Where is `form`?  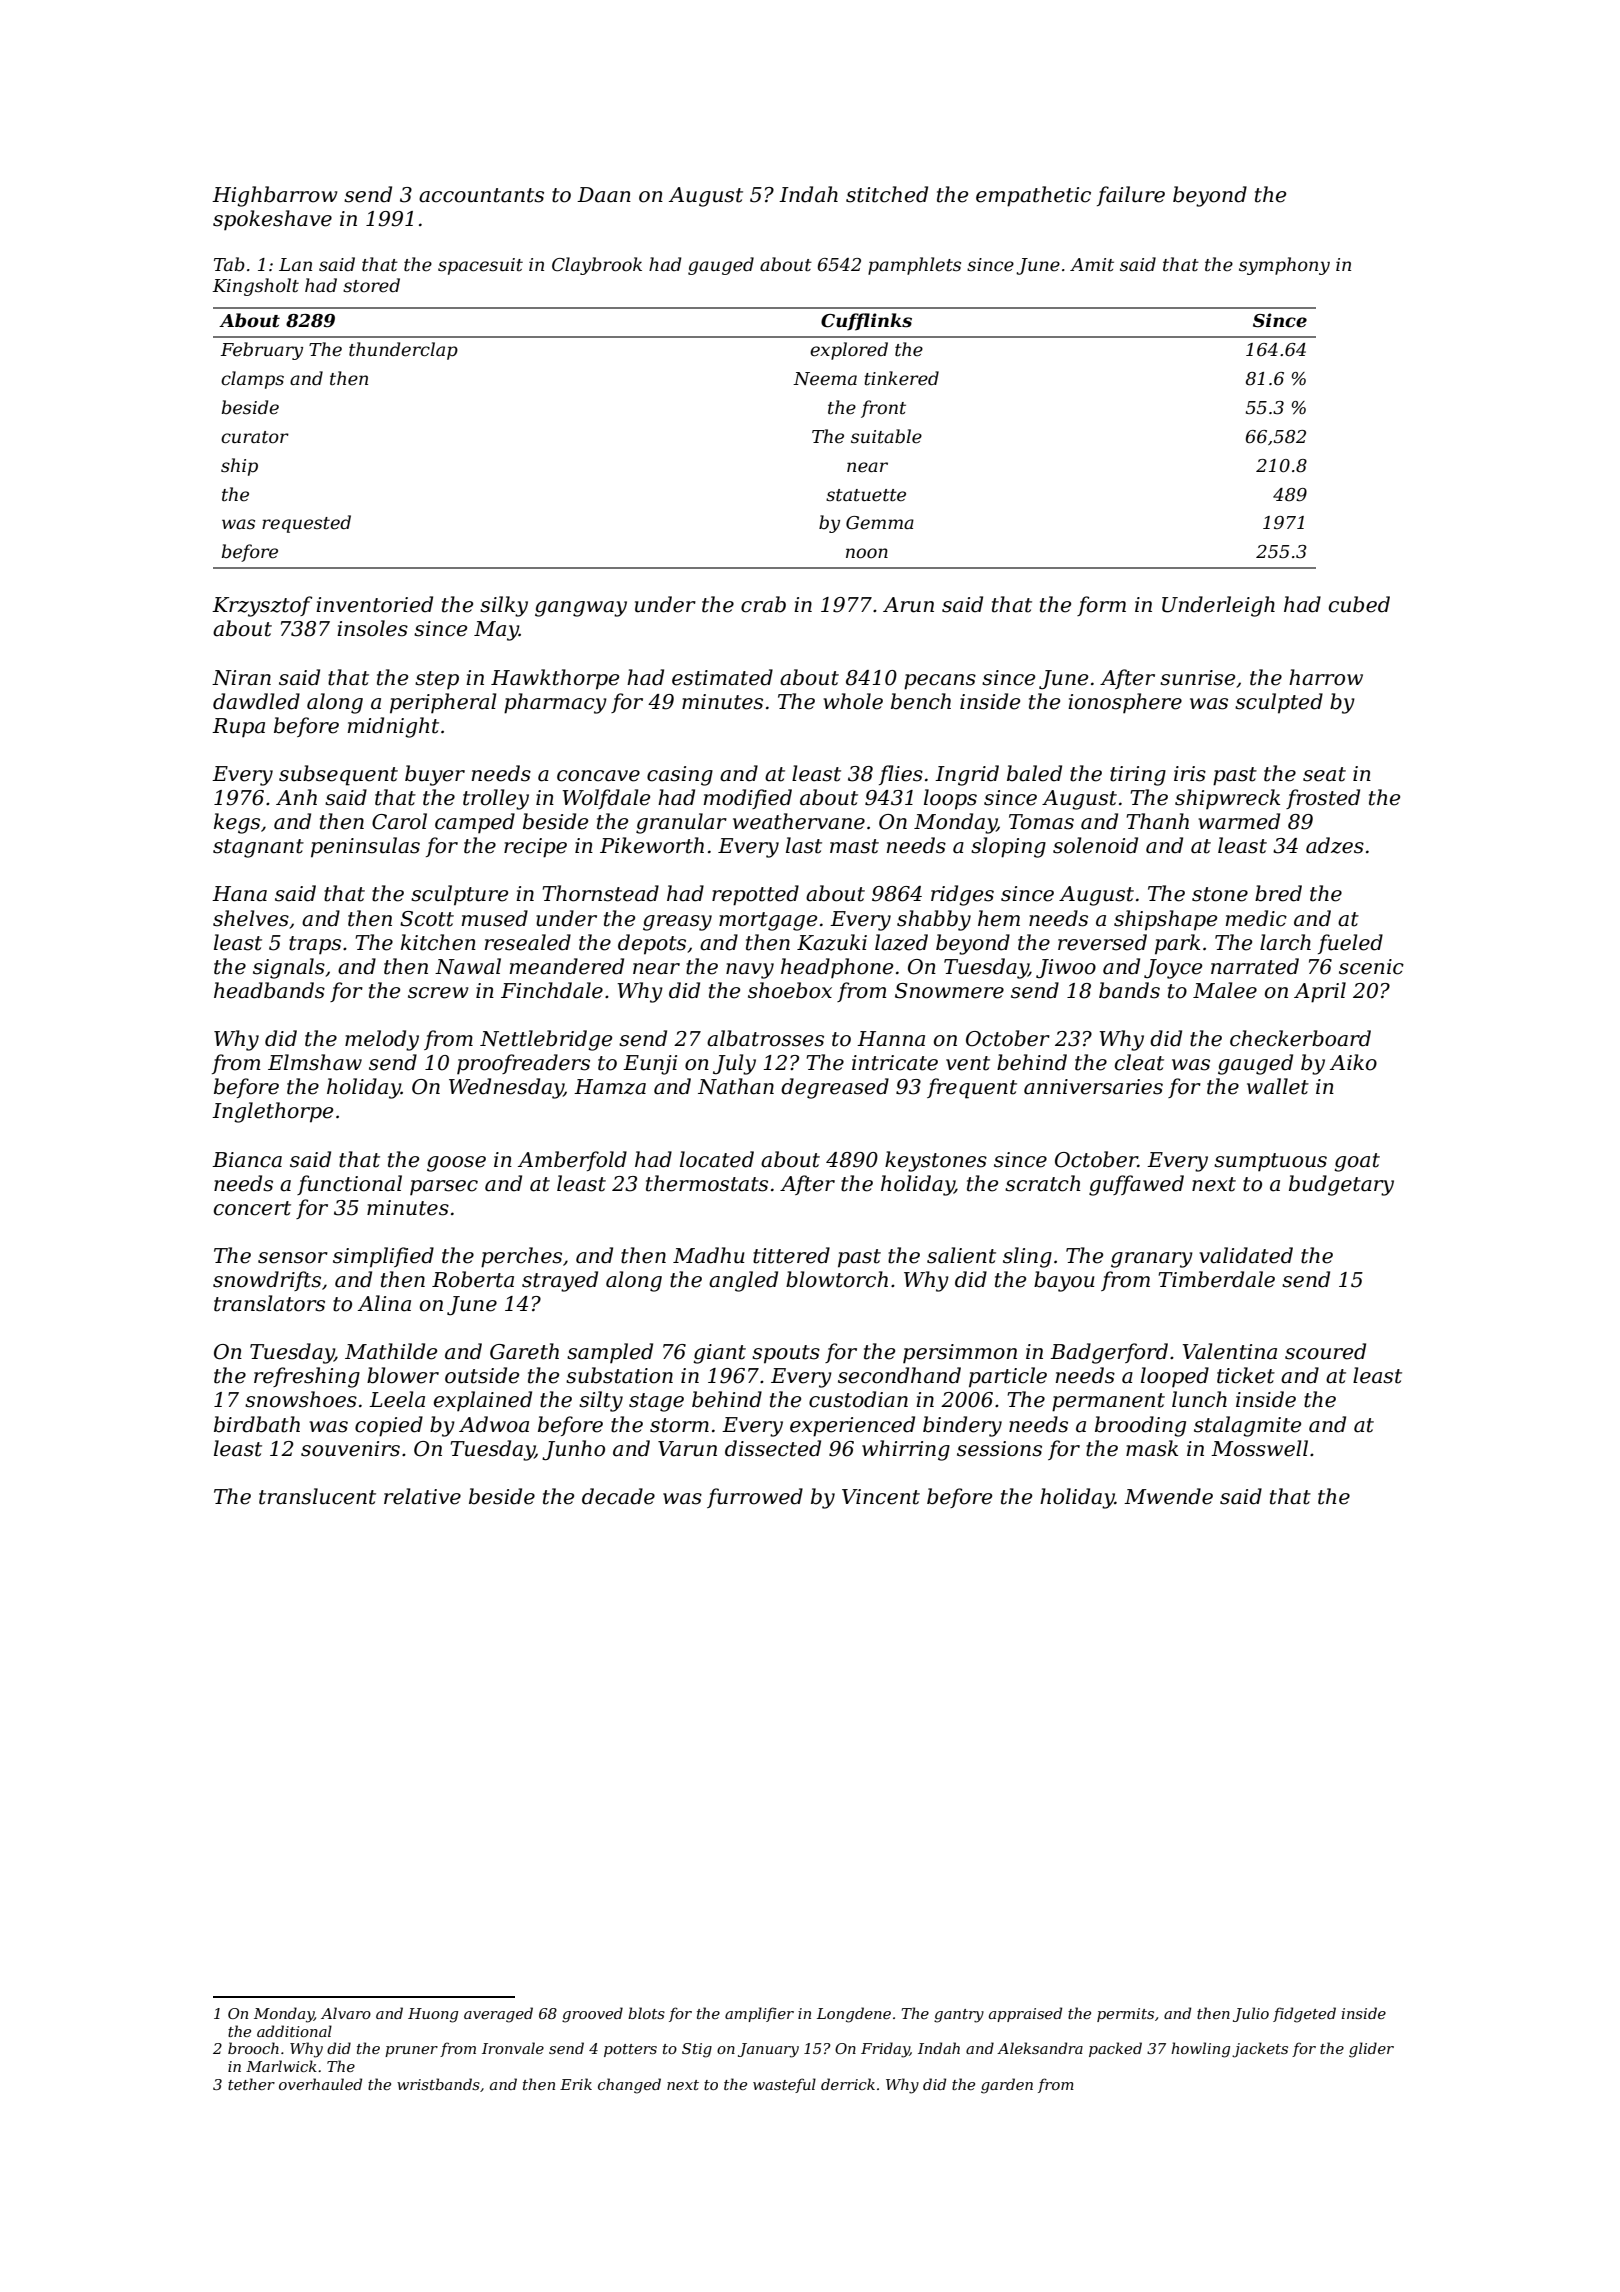
form is located at coordinates (1101, 606).
